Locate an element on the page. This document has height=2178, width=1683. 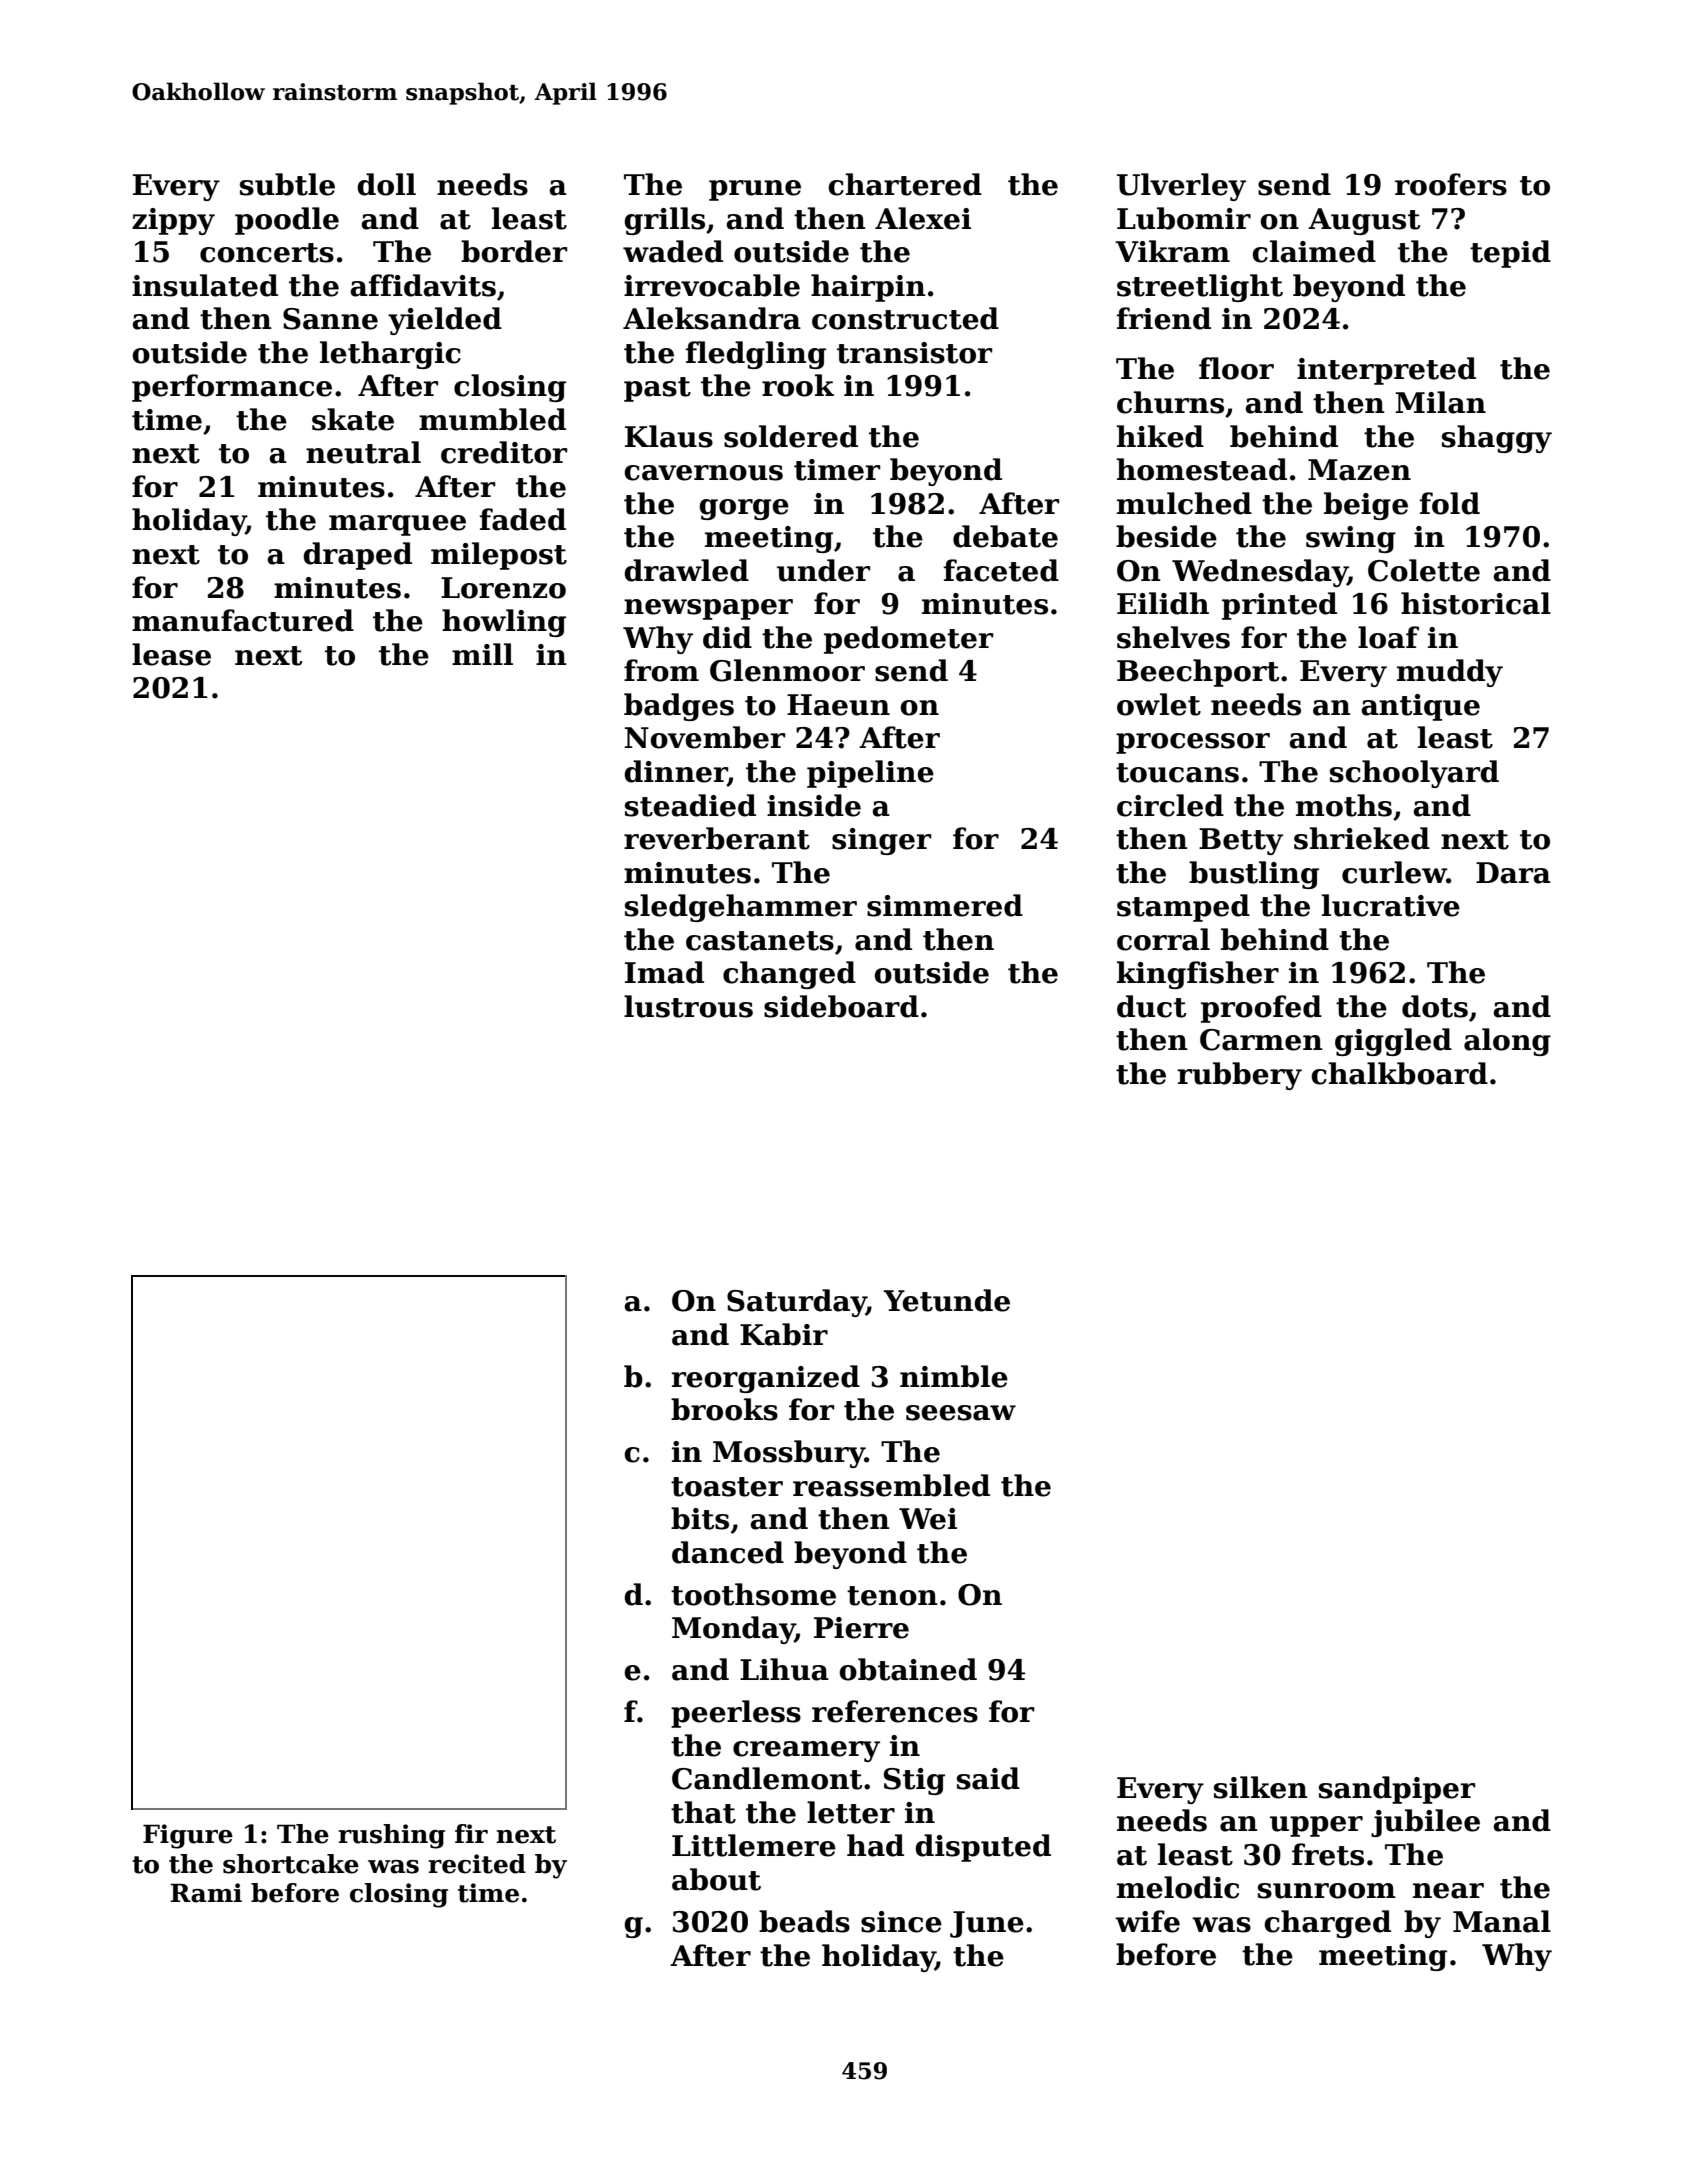
bits is located at coordinates (700, 1518).
